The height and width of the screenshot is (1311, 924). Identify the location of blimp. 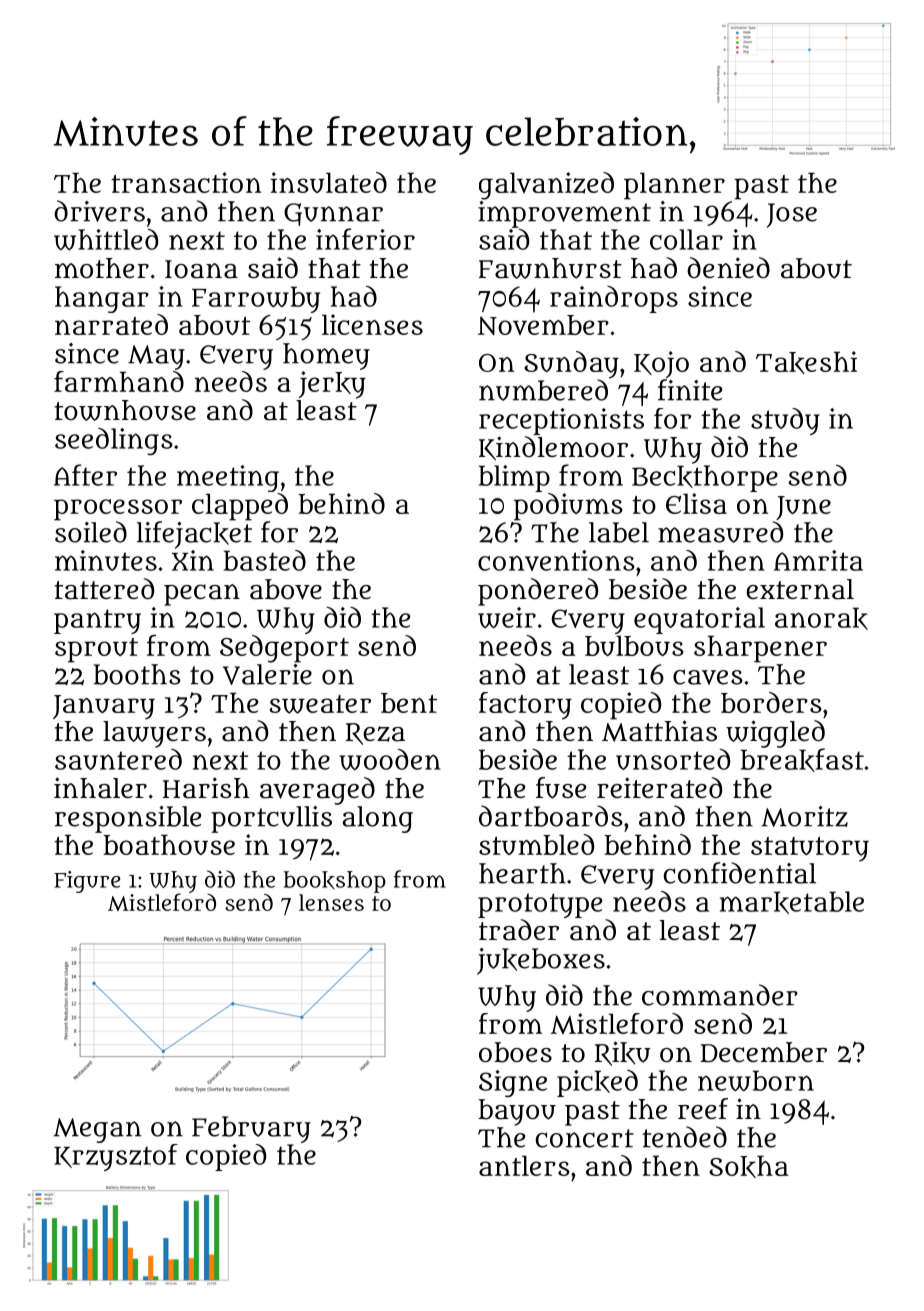
(514, 478).
